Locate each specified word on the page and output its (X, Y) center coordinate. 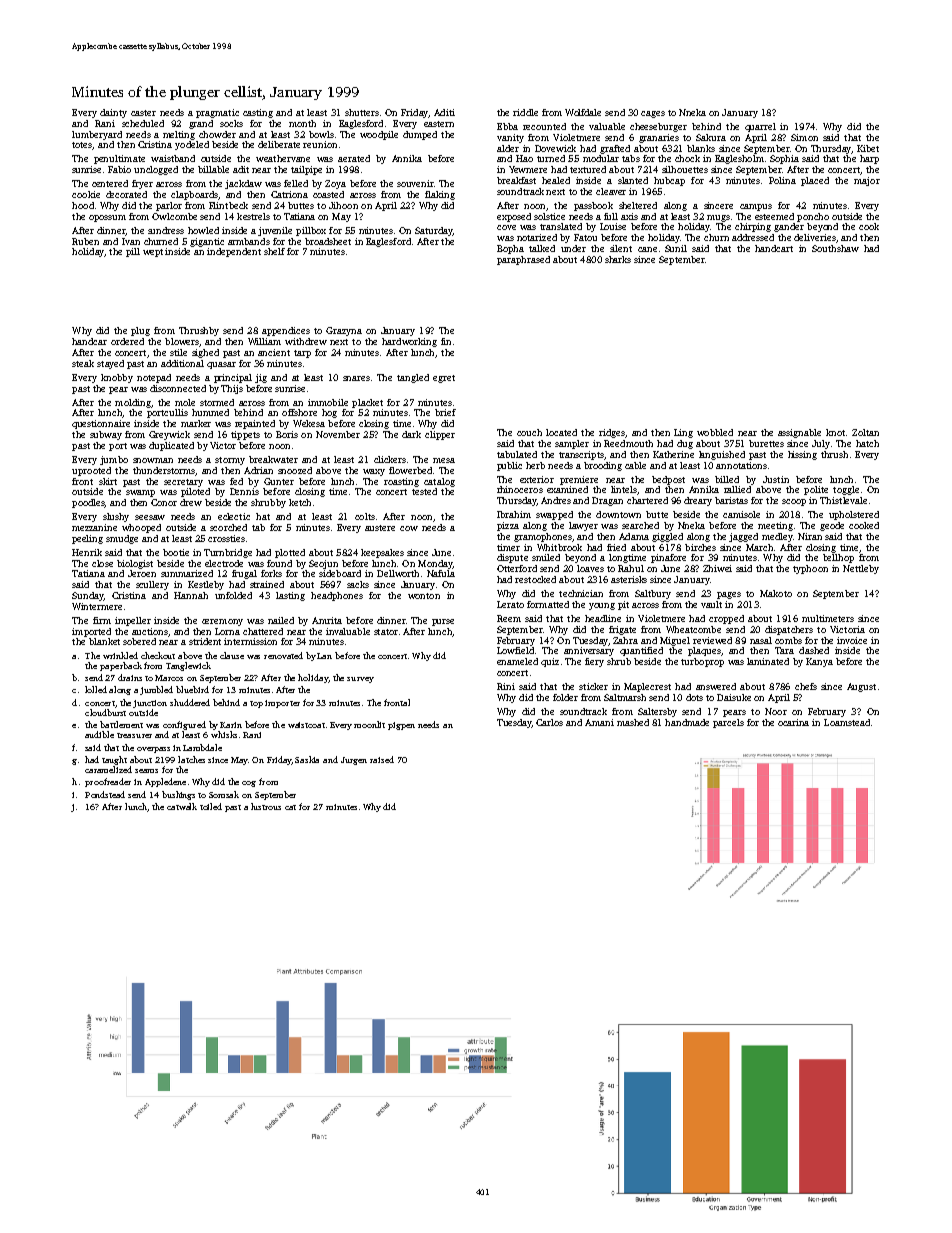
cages (653, 114)
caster (143, 113)
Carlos (549, 722)
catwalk (182, 806)
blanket (104, 641)
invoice (852, 640)
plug (140, 331)
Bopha (510, 249)
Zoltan (865, 432)
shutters (362, 112)
